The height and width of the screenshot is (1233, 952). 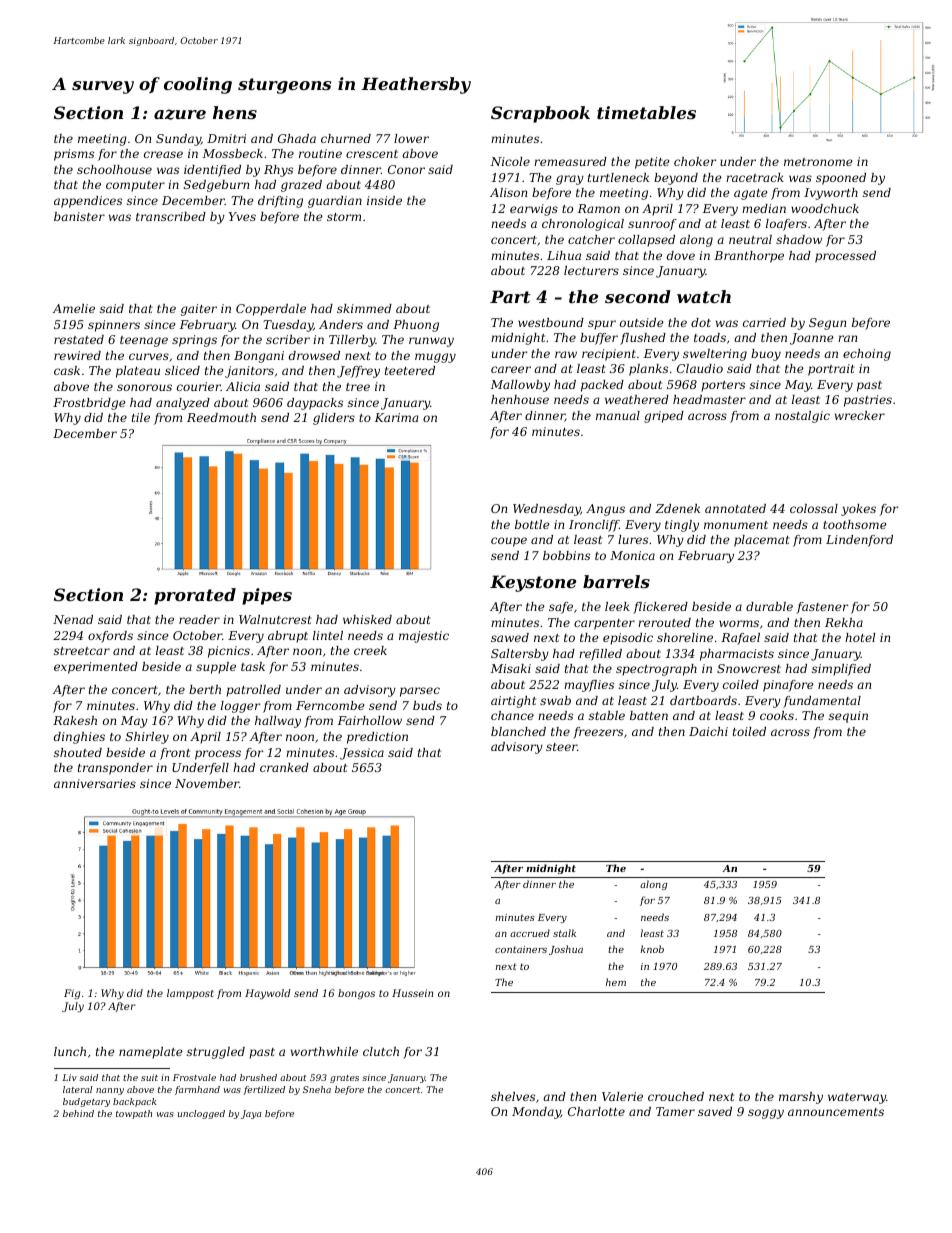 What do you see at coordinates (646, 112) in the screenshot?
I see `timetables` at bounding box center [646, 112].
